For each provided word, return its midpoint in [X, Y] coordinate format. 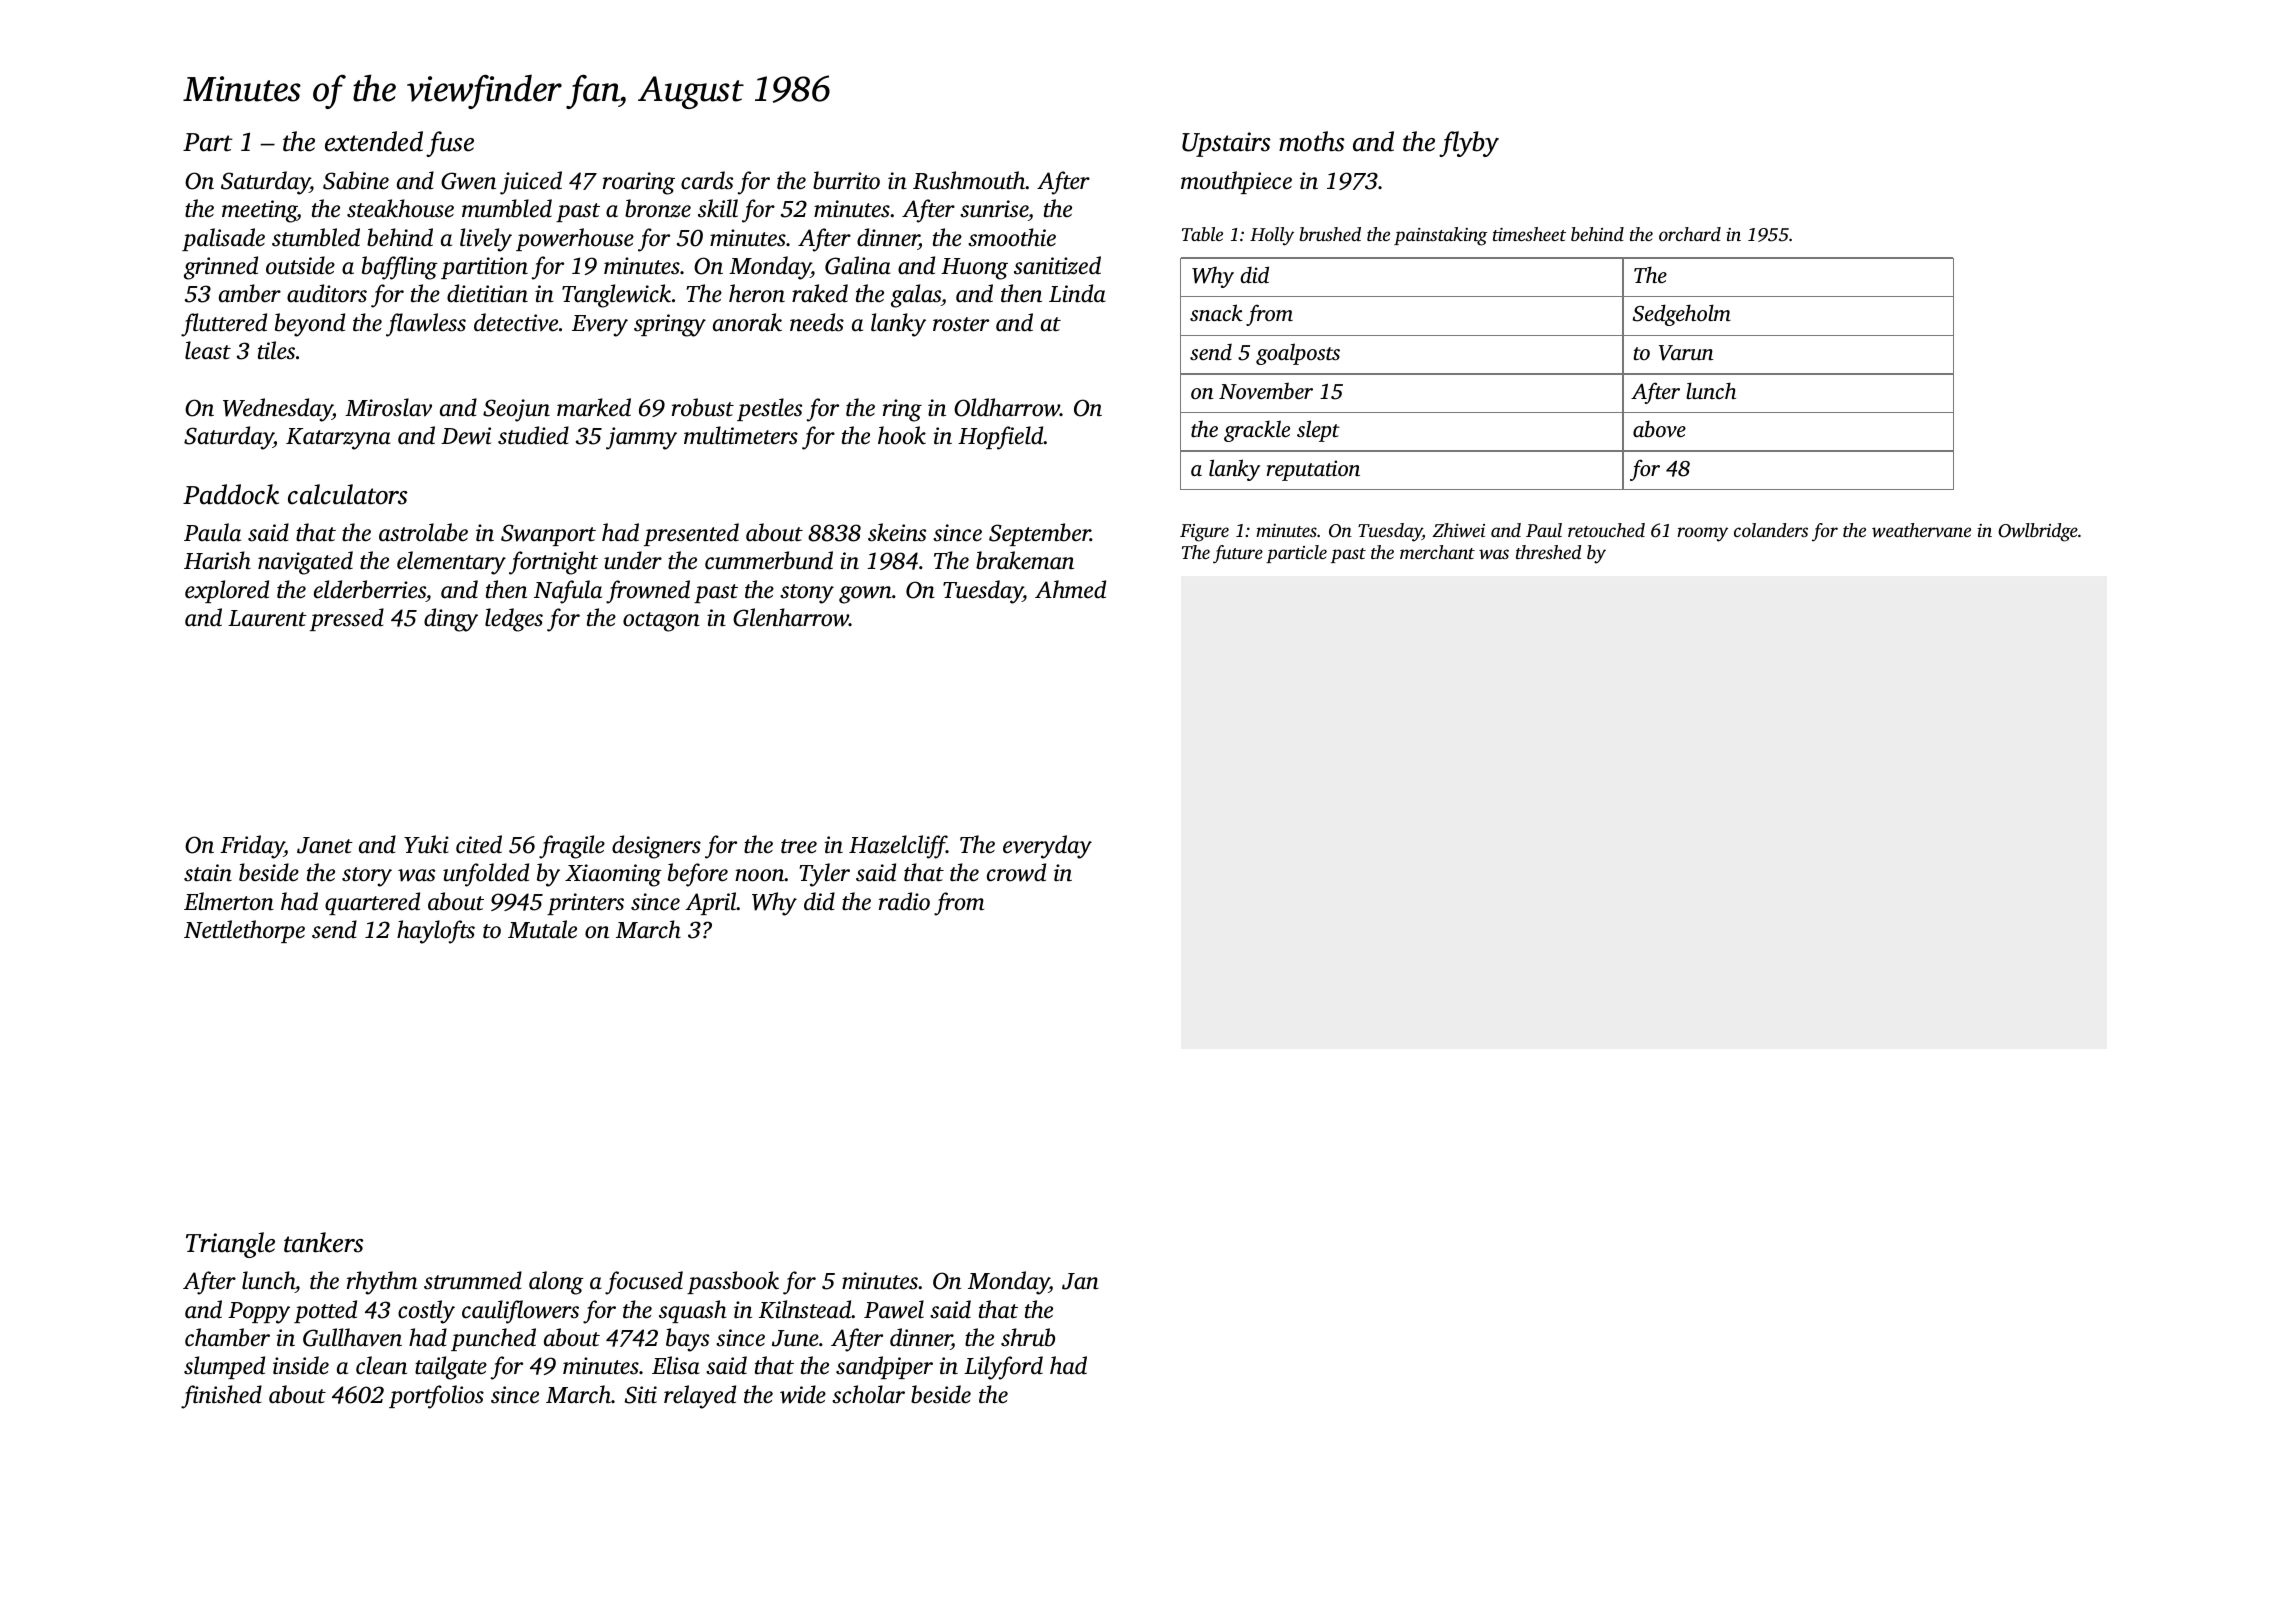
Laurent [267, 618]
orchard [1690, 234]
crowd [1016, 872]
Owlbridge [2038, 532]
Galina [858, 265]
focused [644, 1283]
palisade [223, 239]
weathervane [1921, 530]
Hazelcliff [898, 847]
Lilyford [1003, 1368]
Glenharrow [791, 617]
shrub [1028, 1337]
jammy [641, 438]
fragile [572, 847]
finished [221, 1397]
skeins [897, 532]
